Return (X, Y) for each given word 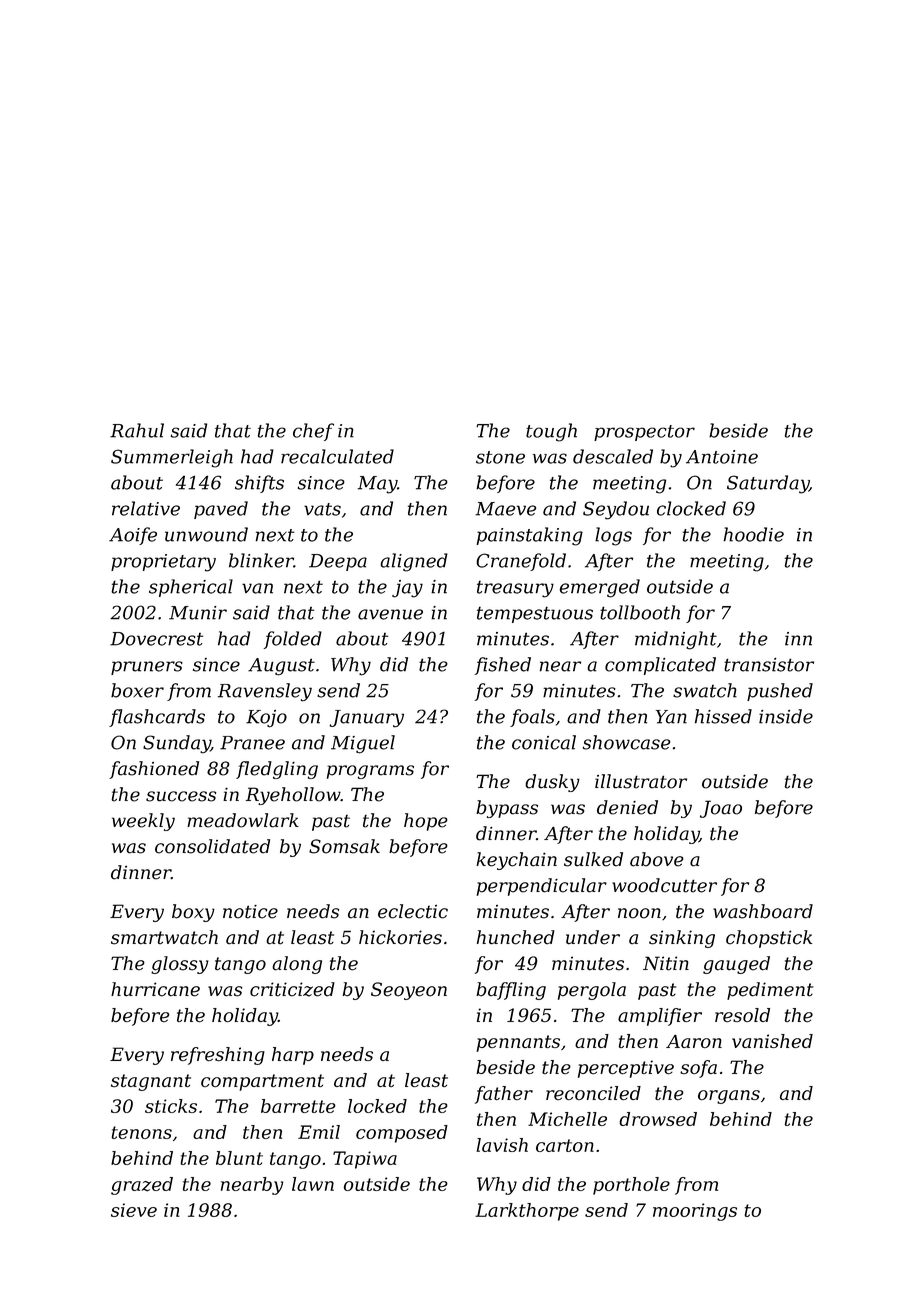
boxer (137, 690)
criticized (292, 989)
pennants (518, 1043)
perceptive (626, 1069)
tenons (142, 1132)
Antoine (722, 457)
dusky (552, 783)
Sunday (177, 744)
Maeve (505, 509)
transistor (769, 665)
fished (503, 666)
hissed (723, 716)
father (504, 1095)
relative (146, 508)
